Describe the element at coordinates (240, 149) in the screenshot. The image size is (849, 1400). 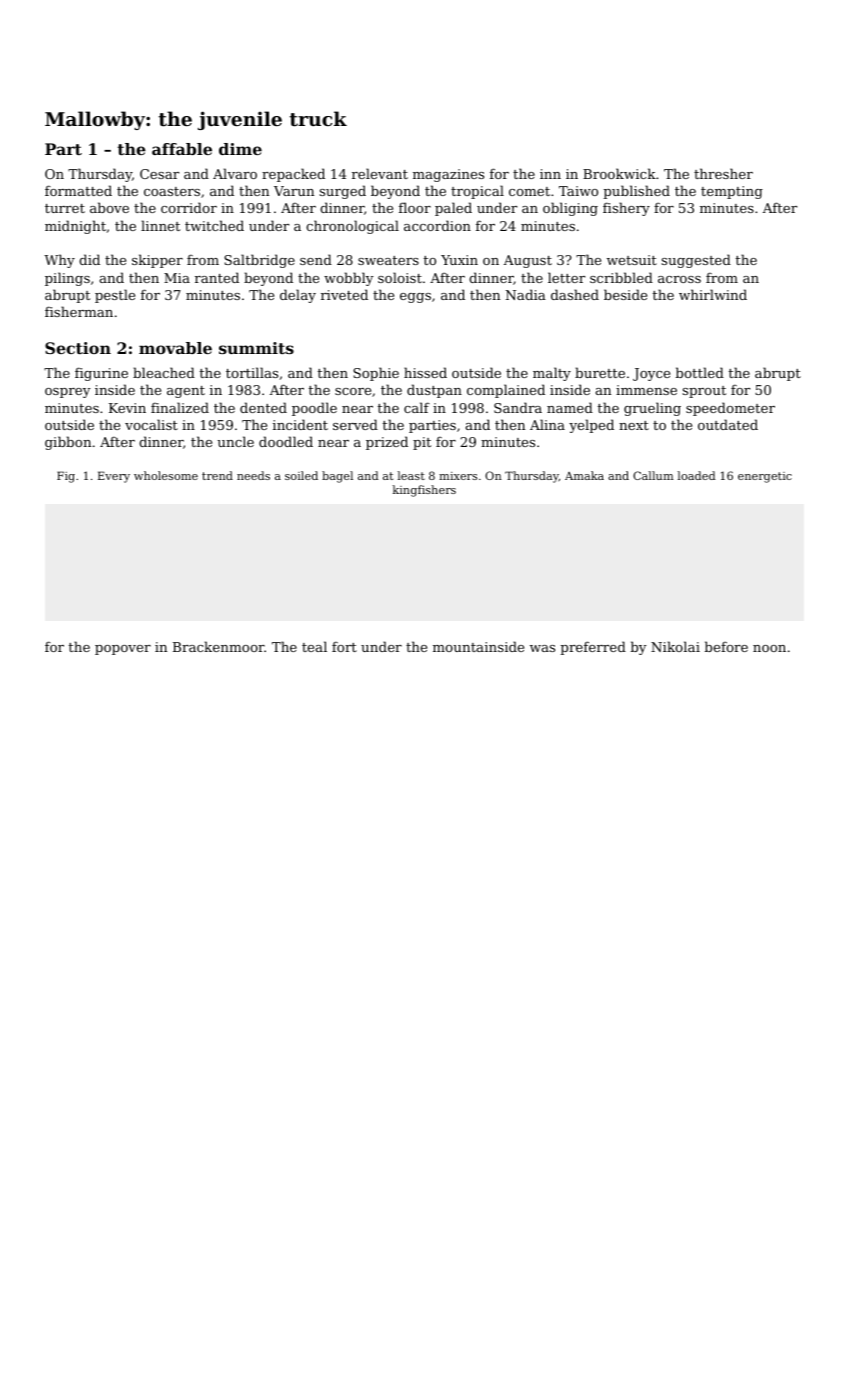
I see `dime` at that location.
